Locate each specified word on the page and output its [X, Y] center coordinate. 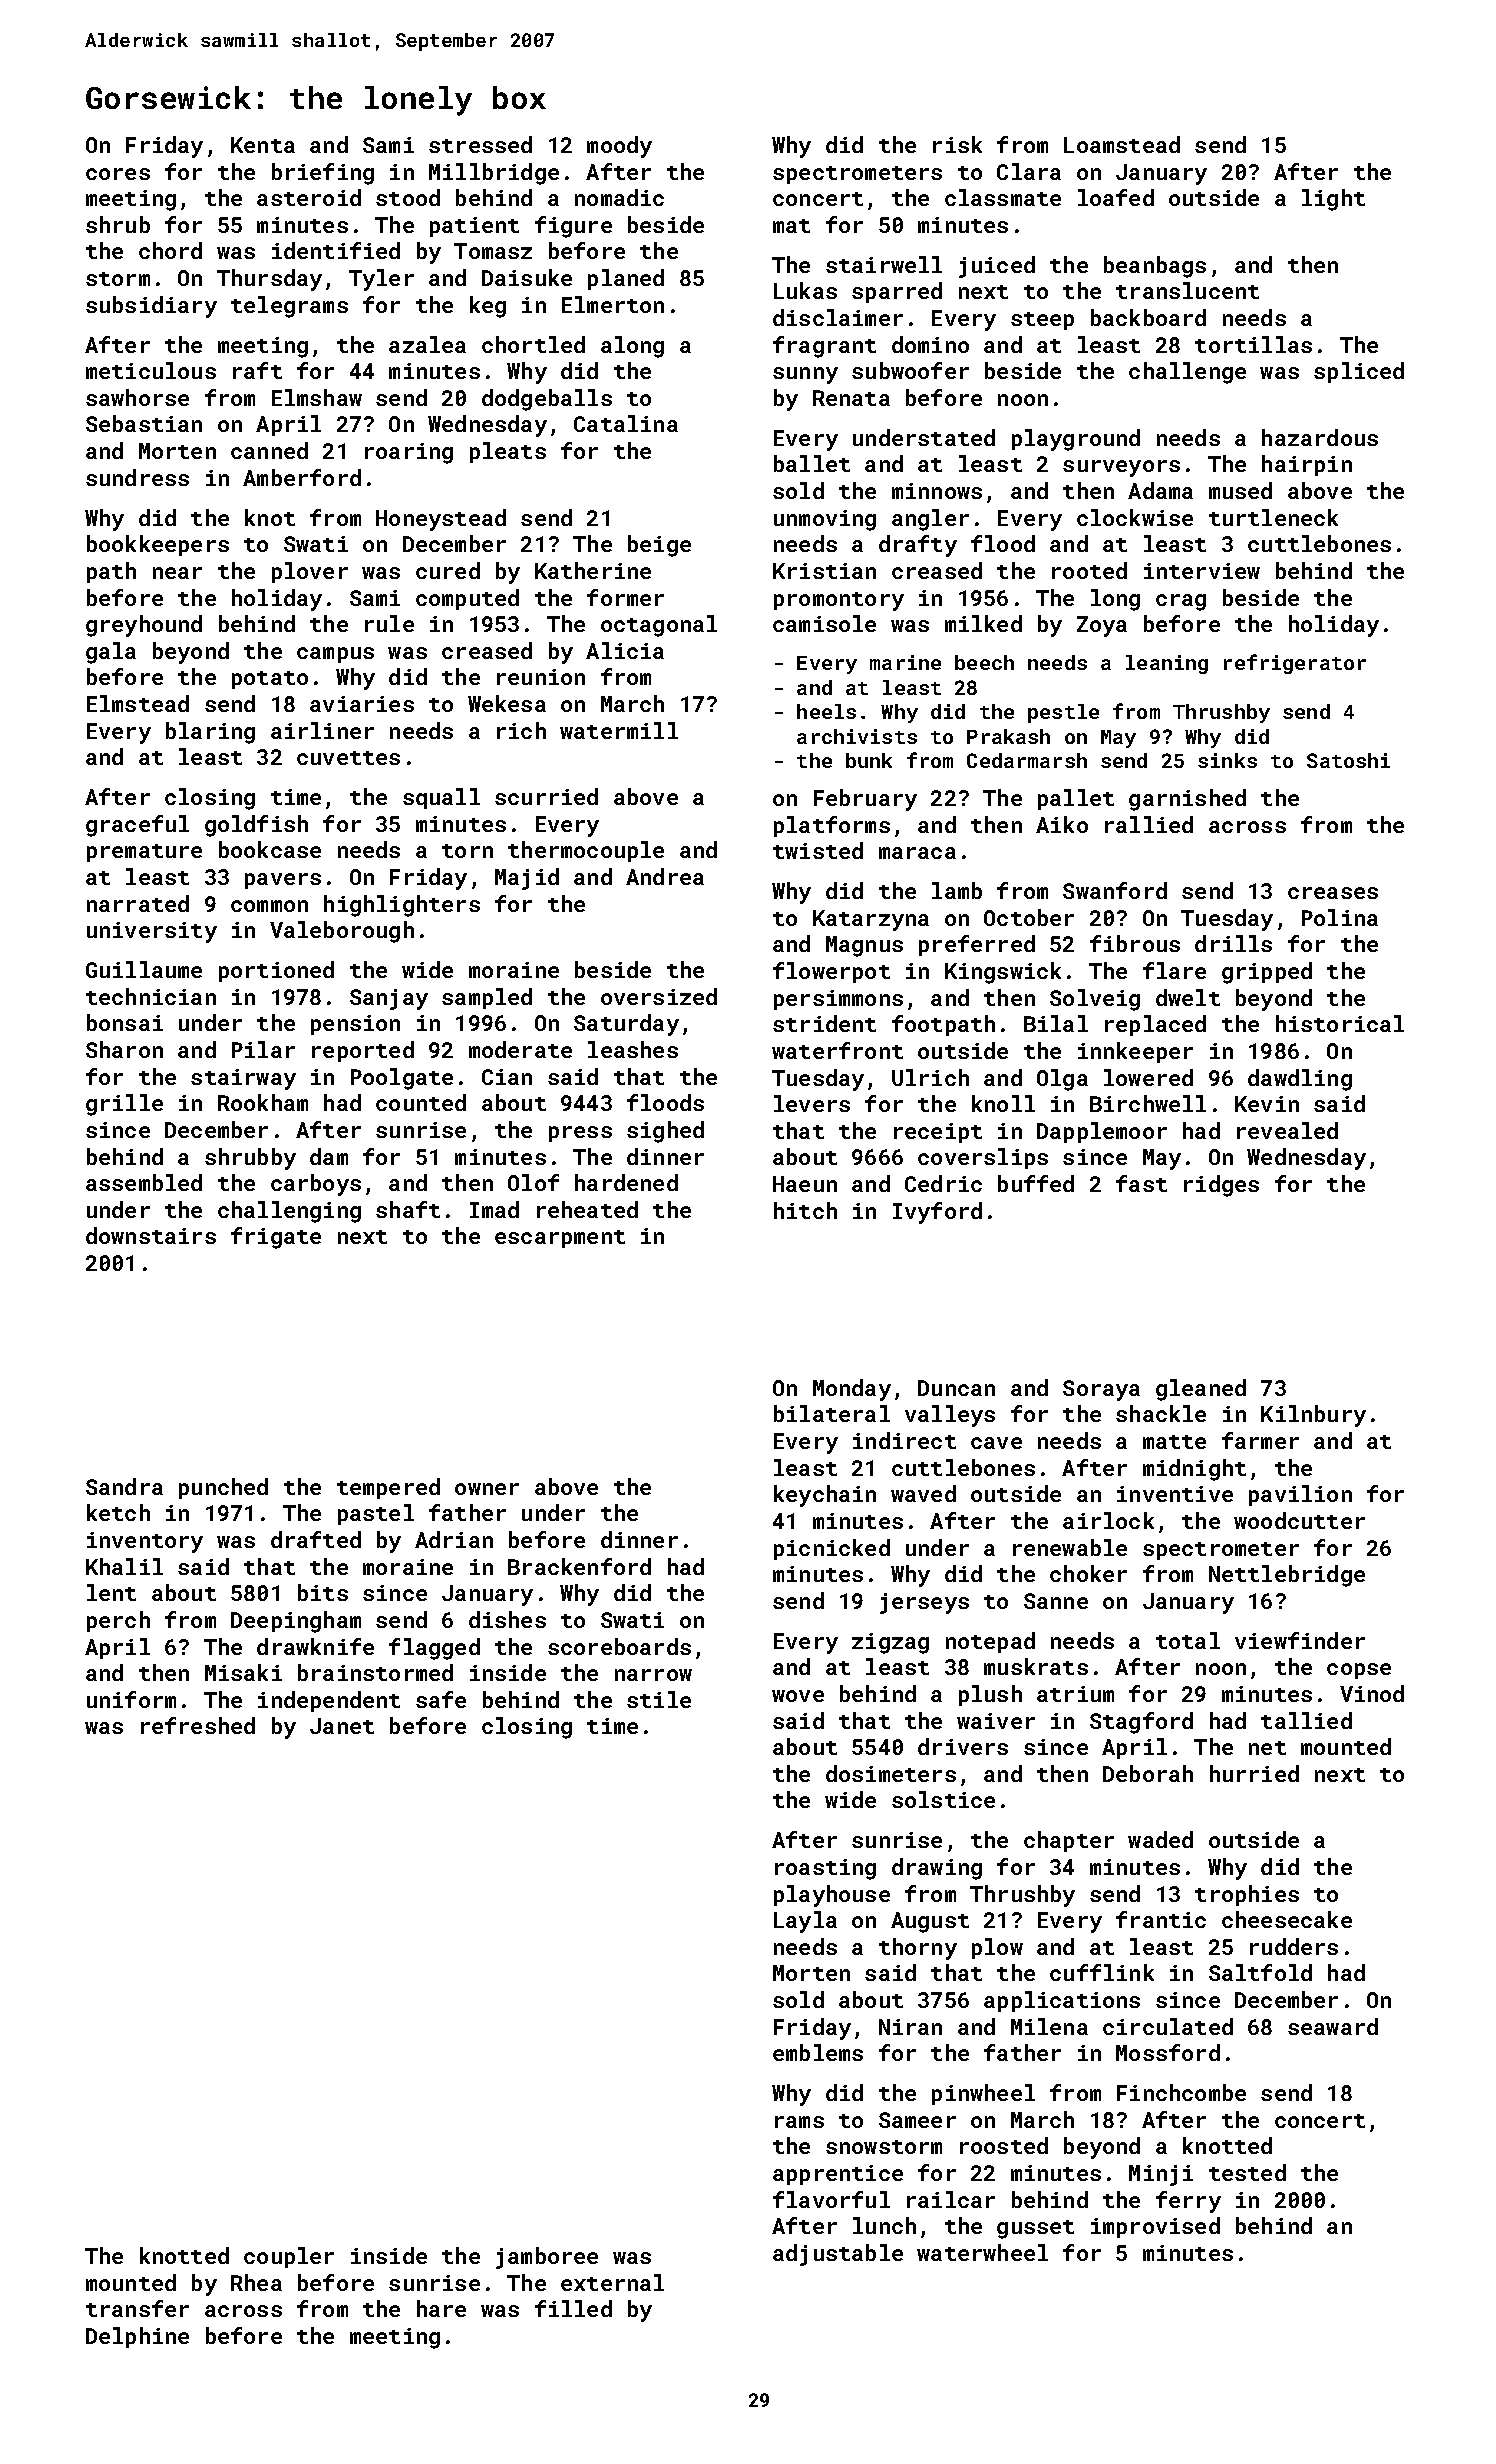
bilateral [832, 1413]
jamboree [547, 2258]
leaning [1167, 664]
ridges [1221, 1186]
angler [930, 520]
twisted [818, 850]
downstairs [151, 1235]
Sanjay [389, 999]
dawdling [1300, 1080]
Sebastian [144, 423]
